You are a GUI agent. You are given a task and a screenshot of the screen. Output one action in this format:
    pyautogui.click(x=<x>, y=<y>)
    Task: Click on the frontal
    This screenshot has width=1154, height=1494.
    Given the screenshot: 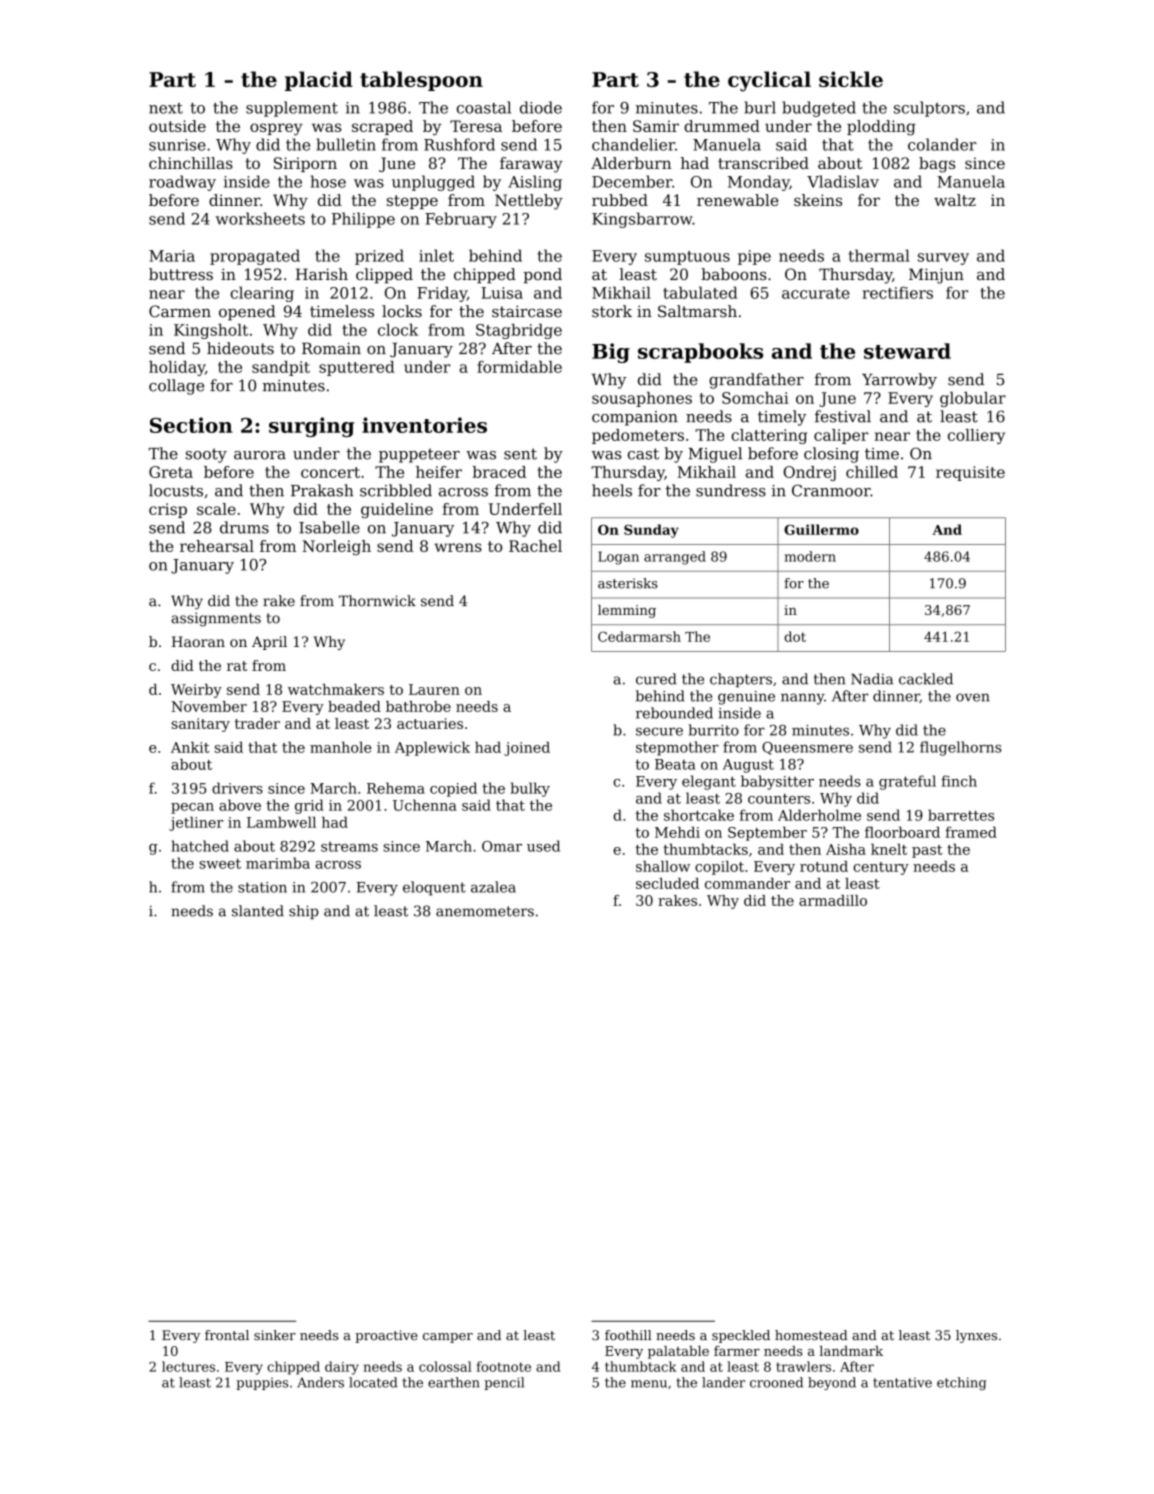 What is the action you would take?
    pyautogui.click(x=227, y=1335)
